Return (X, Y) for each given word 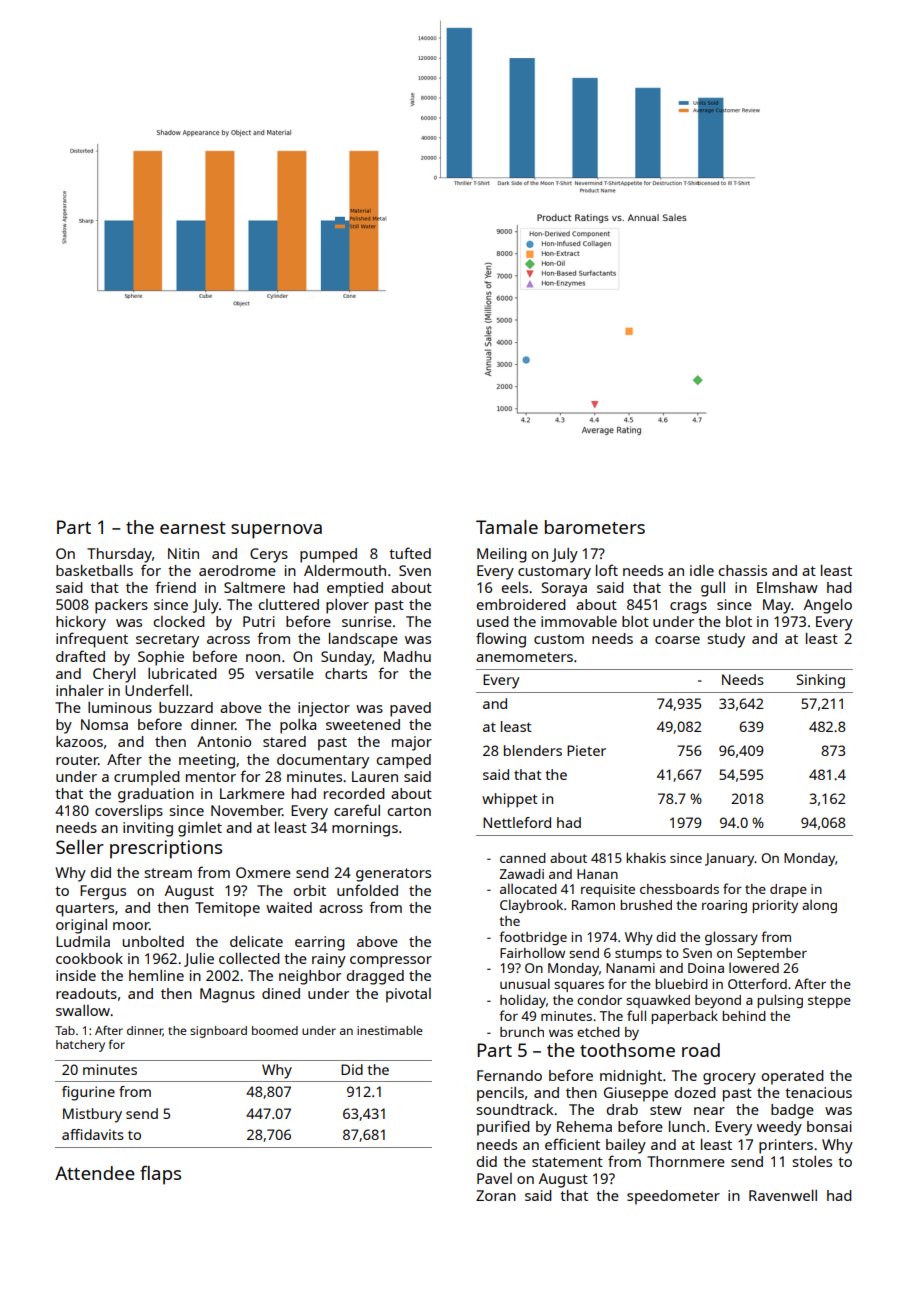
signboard (218, 1032)
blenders (533, 750)
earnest (193, 528)
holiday (523, 1001)
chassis (742, 570)
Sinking (821, 681)
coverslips (129, 812)
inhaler (80, 690)
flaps (160, 1175)
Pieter (586, 750)
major (412, 743)
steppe (829, 1002)
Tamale (507, 527)
